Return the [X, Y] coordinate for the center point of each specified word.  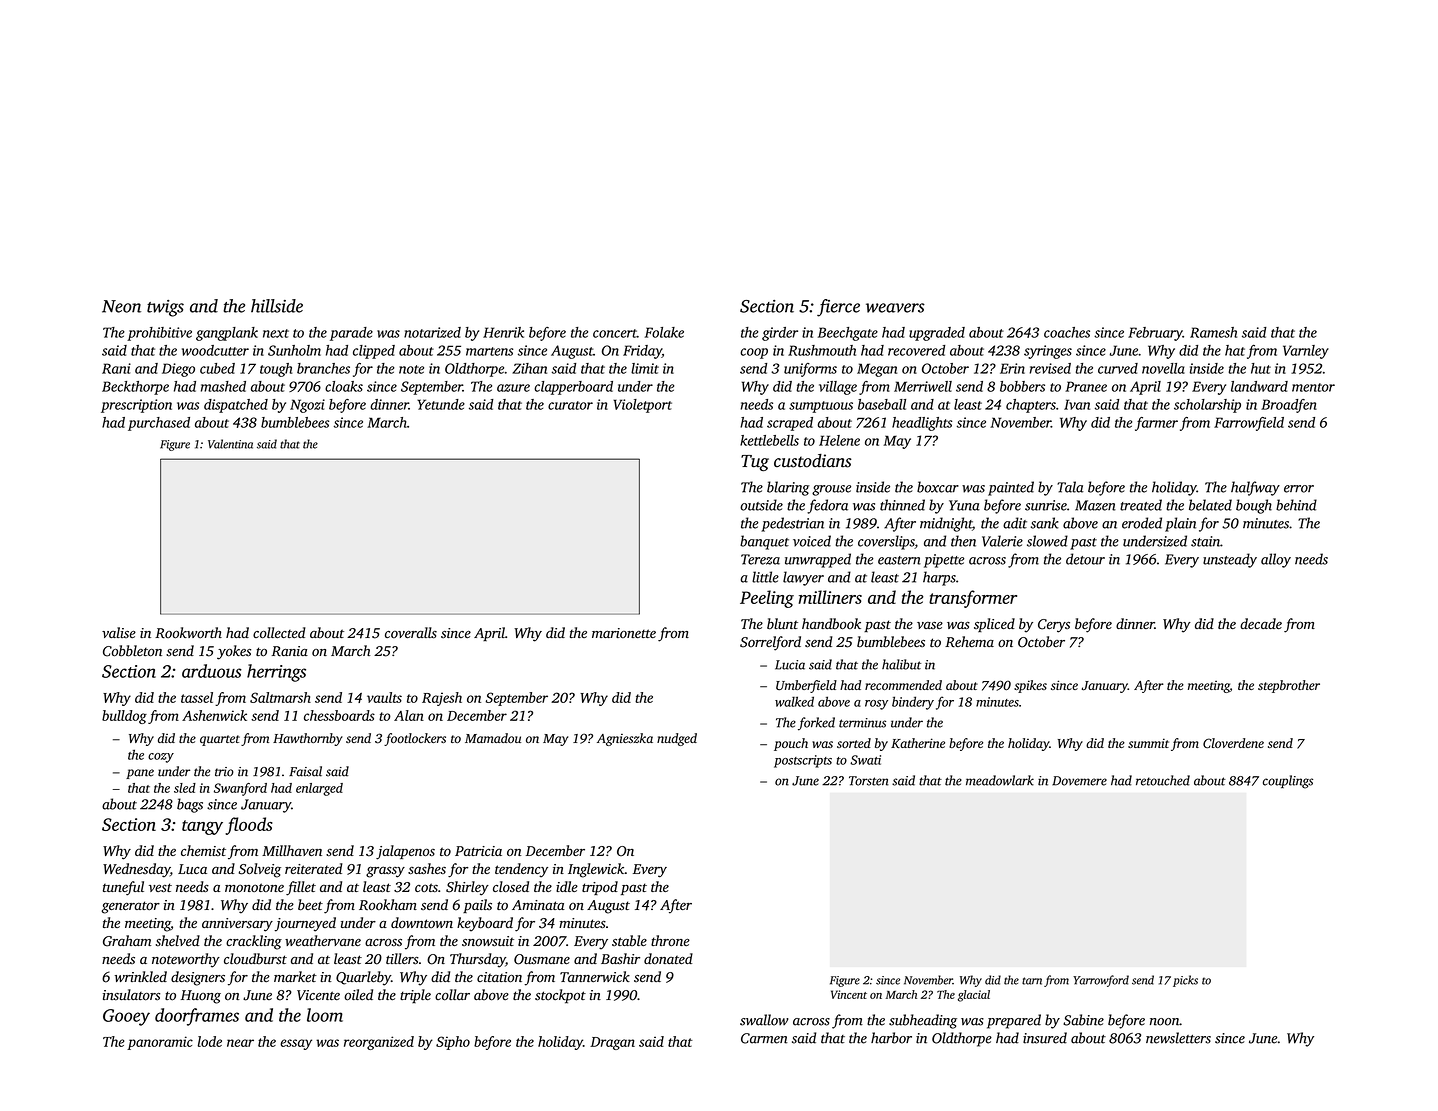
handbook [831, 624]
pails [477, 906]
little [765, 577]
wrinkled [141, 976]
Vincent [849, 994]
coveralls [411, 633]
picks [1185, 981]
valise [119, 632]
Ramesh [1213, 332]
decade [1261, 623]
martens [489, 351]
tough [276, 370]
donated [668, 959]
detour [1085, 559]
